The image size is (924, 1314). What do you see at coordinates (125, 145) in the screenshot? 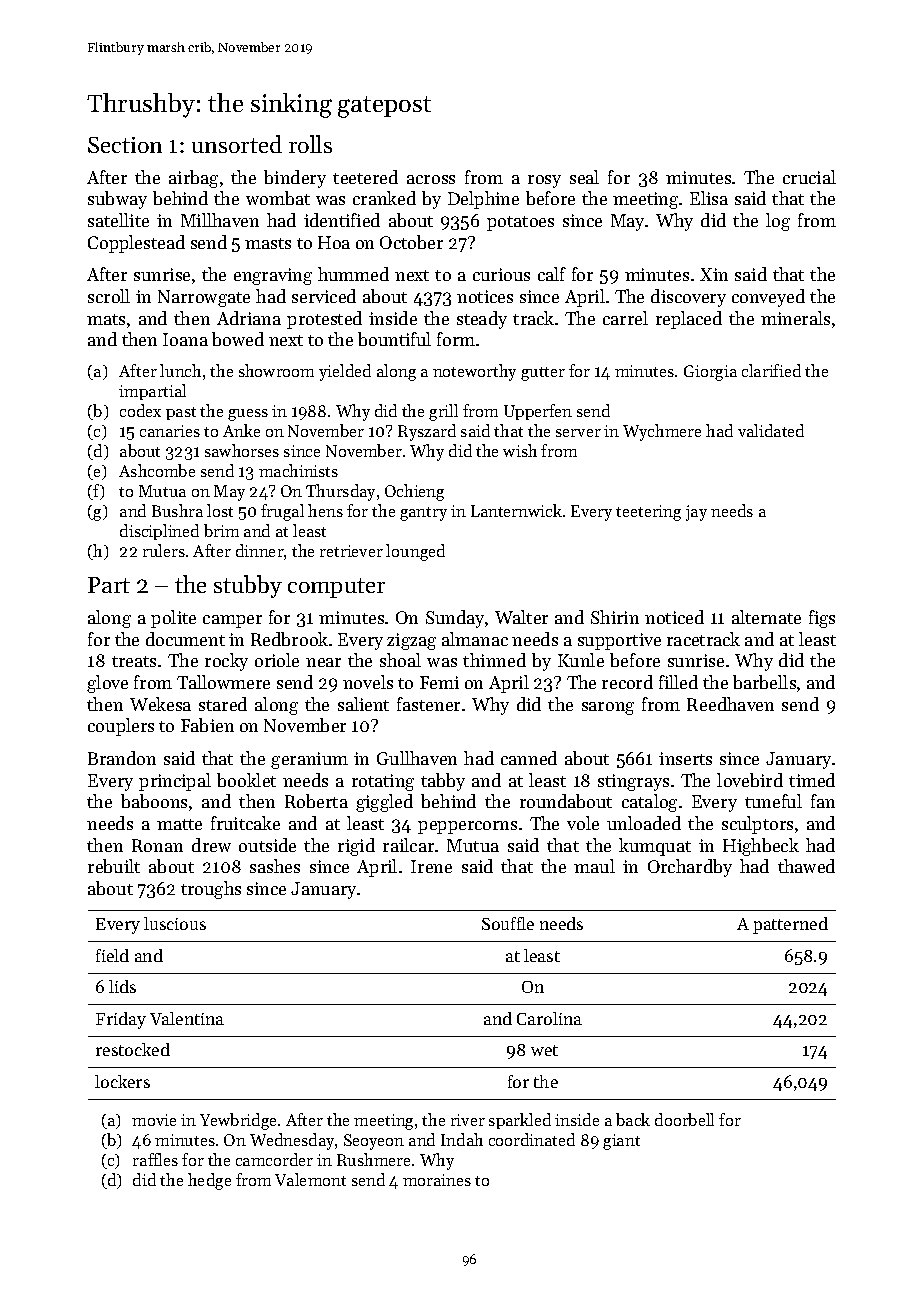
I see `Section` at bounding box center [125, 145].
